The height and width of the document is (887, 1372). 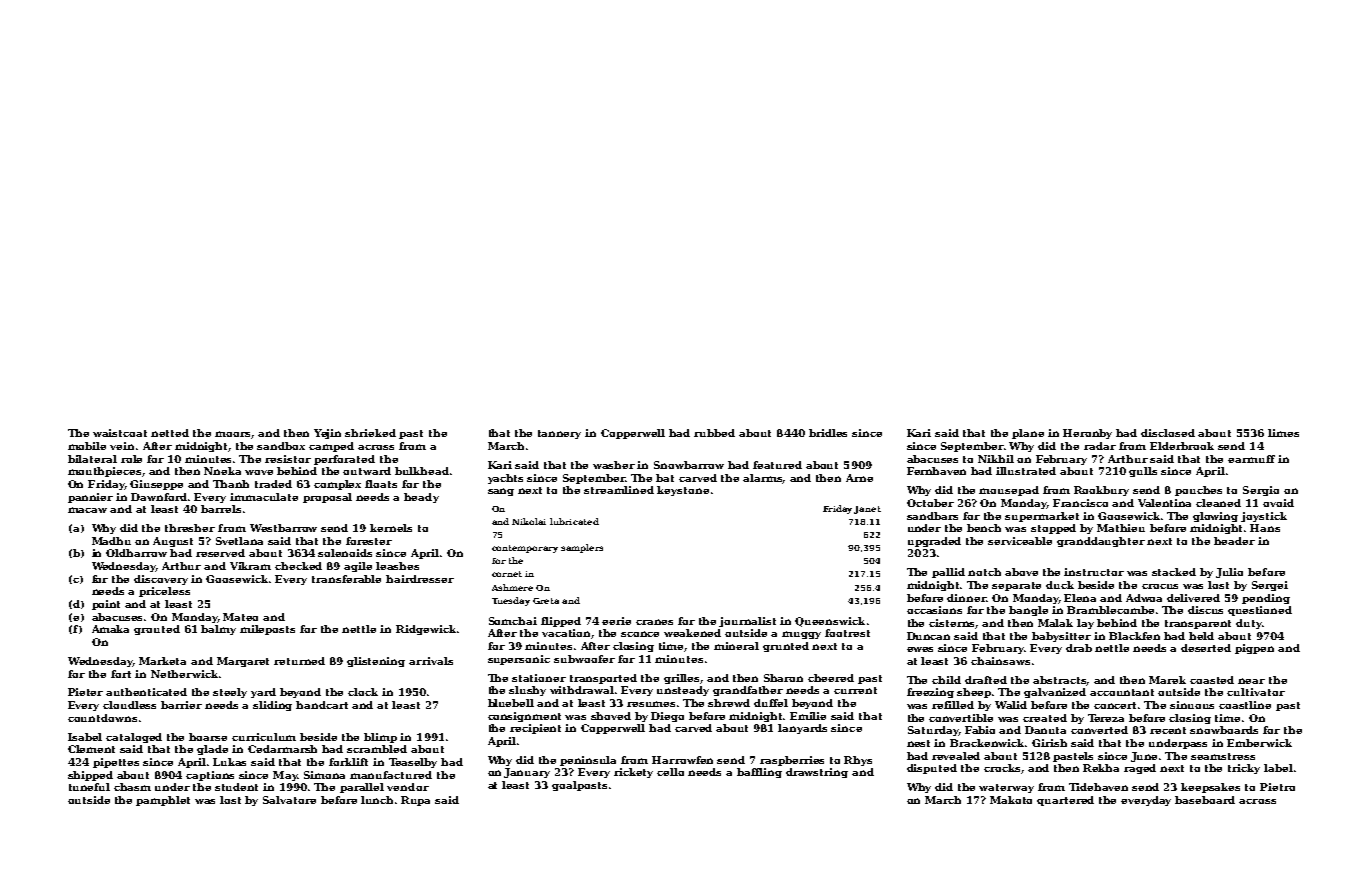 What do you see at coordinates (828, 433) in the document?
I see `bridles` at bounding box center [828, 433].
